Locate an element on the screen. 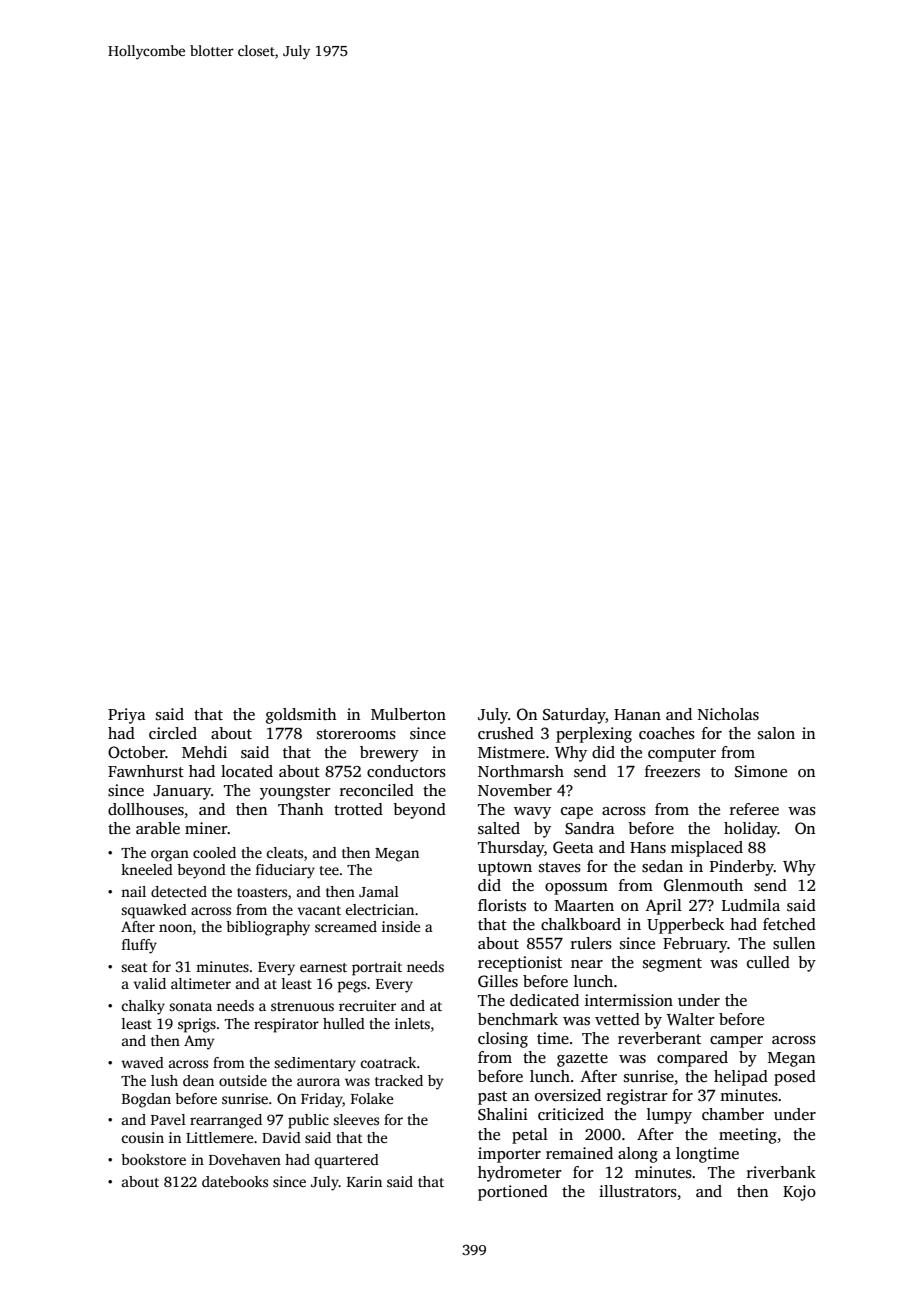 Image resolution: width=924 pixels, height=1308 pixels. portioned is located at coordinates (513, 1193).
